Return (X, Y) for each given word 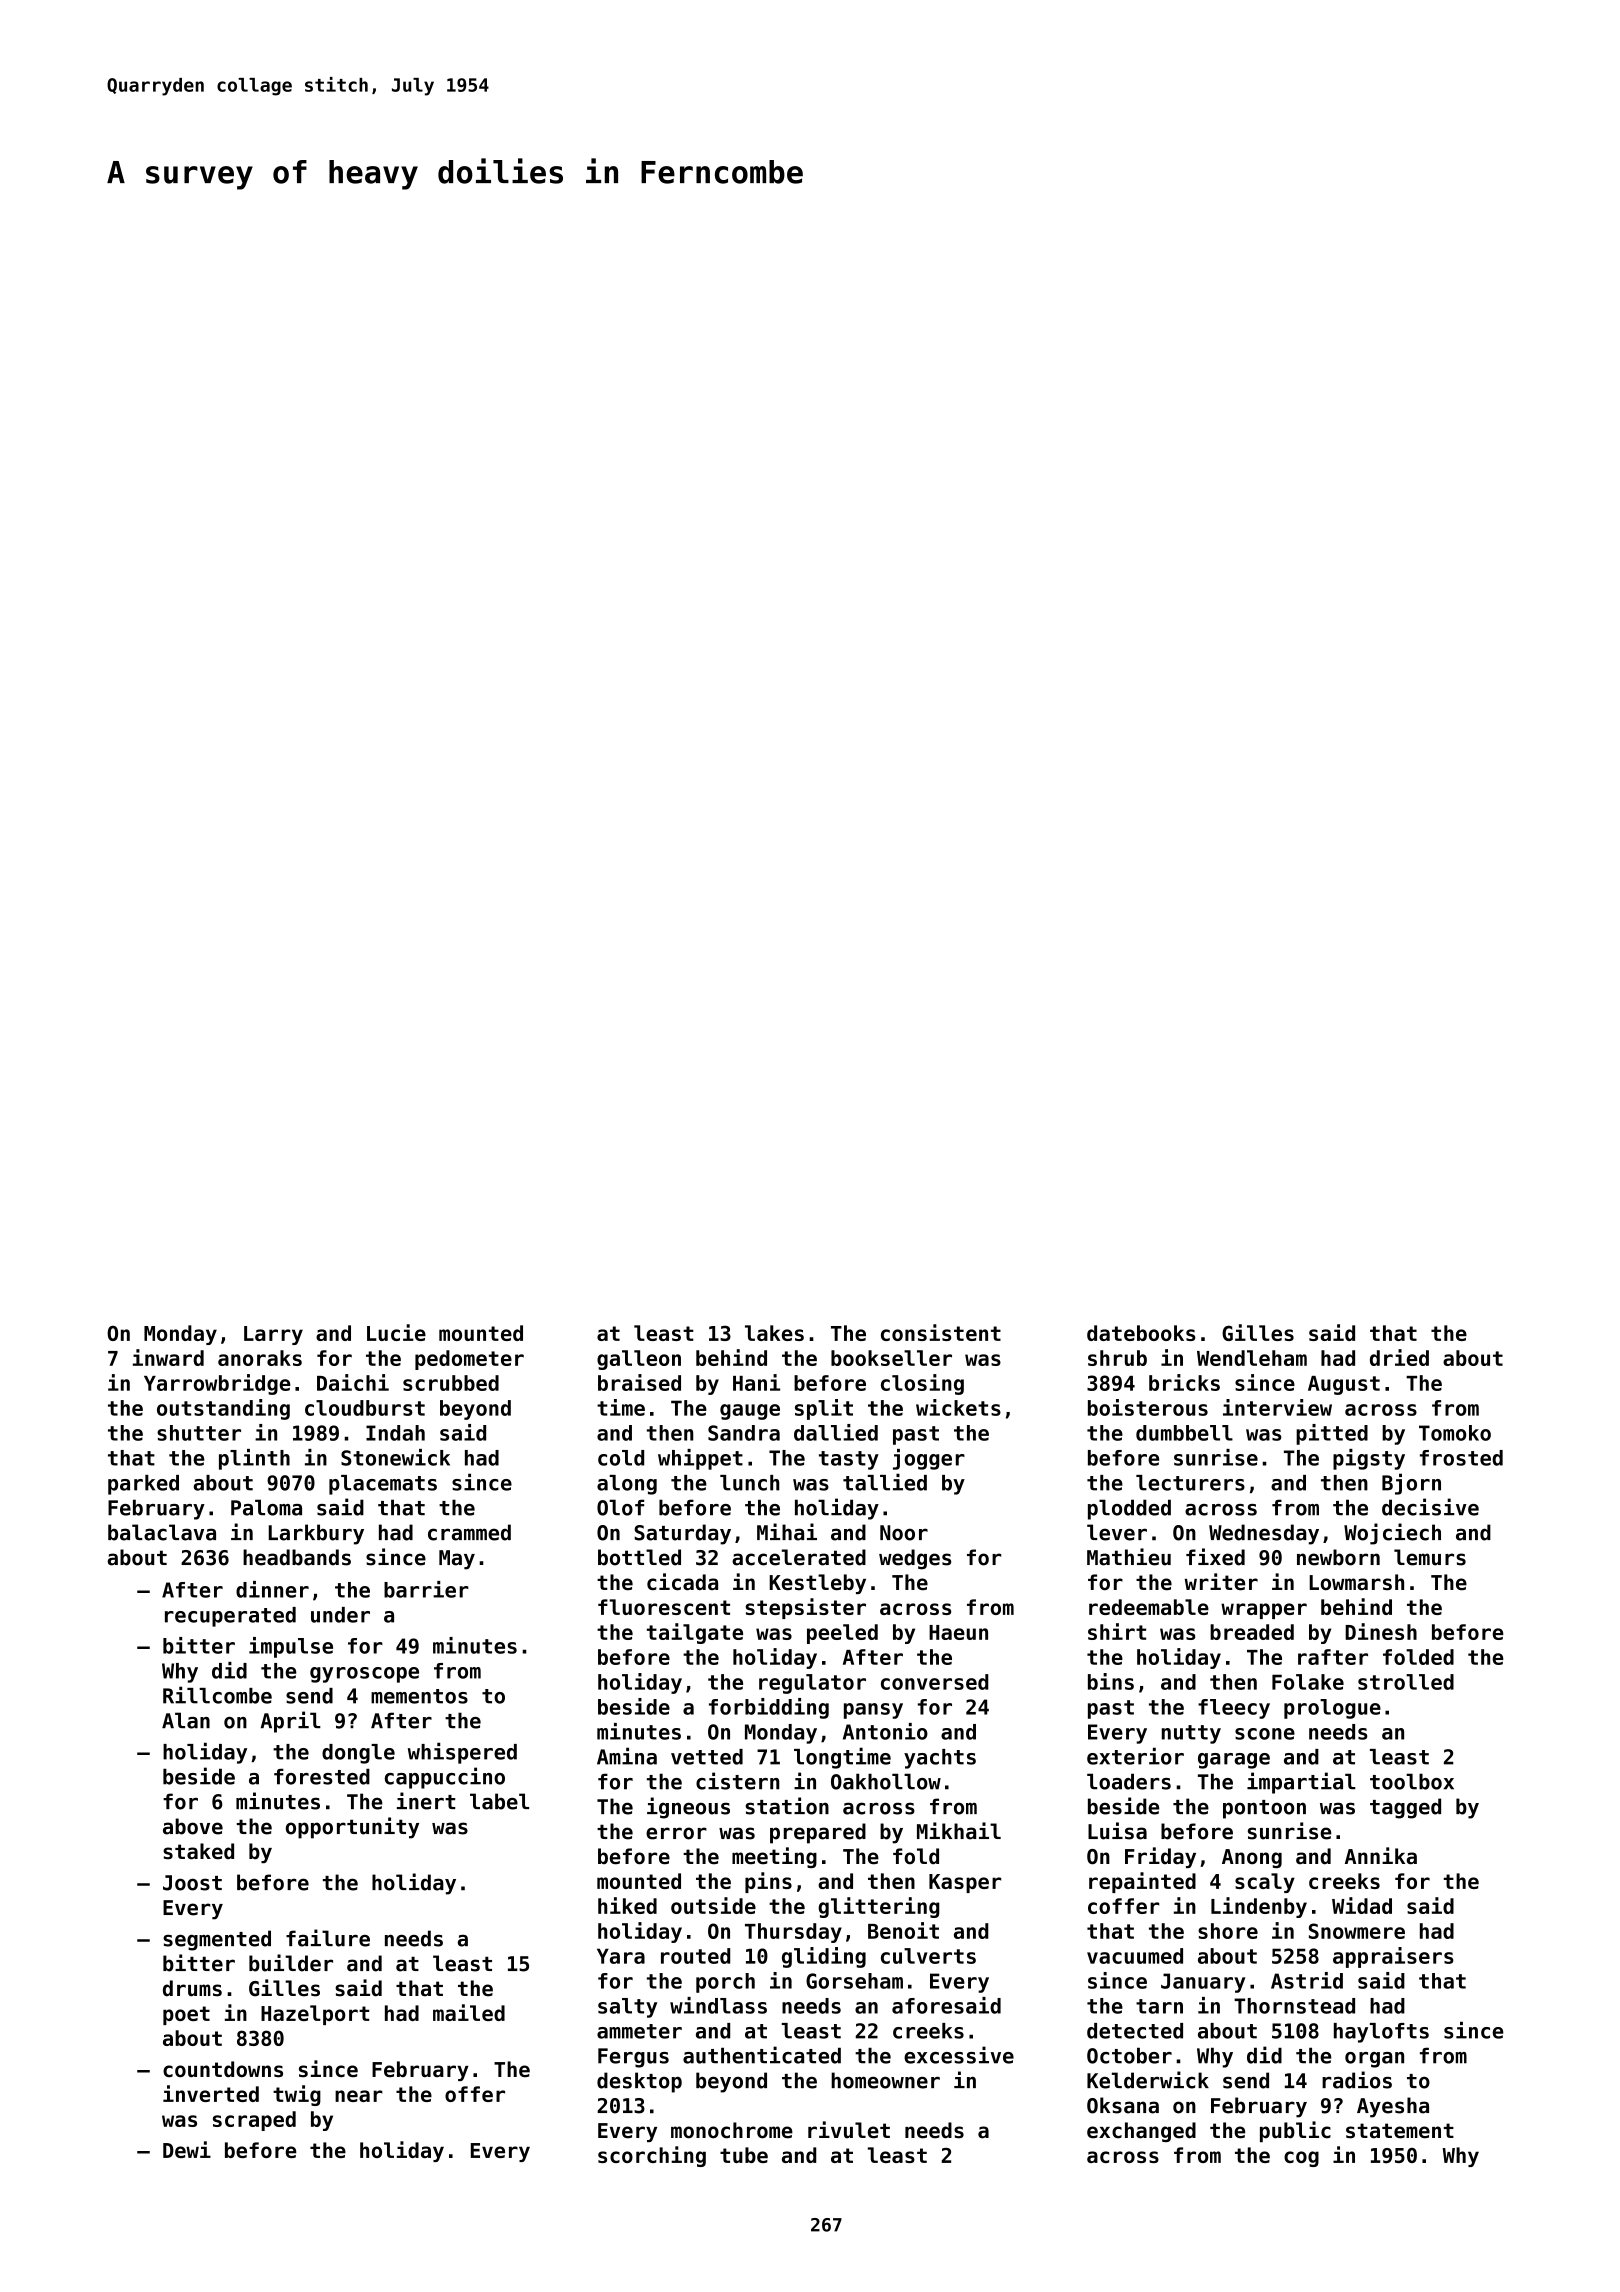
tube (744, 2155)
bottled (639, 1557)
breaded (1252, 1632)
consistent (941, 1332)
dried (1399, 1357)
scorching (652, 2156)
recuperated (230, 1617)
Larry (273, 1335)
